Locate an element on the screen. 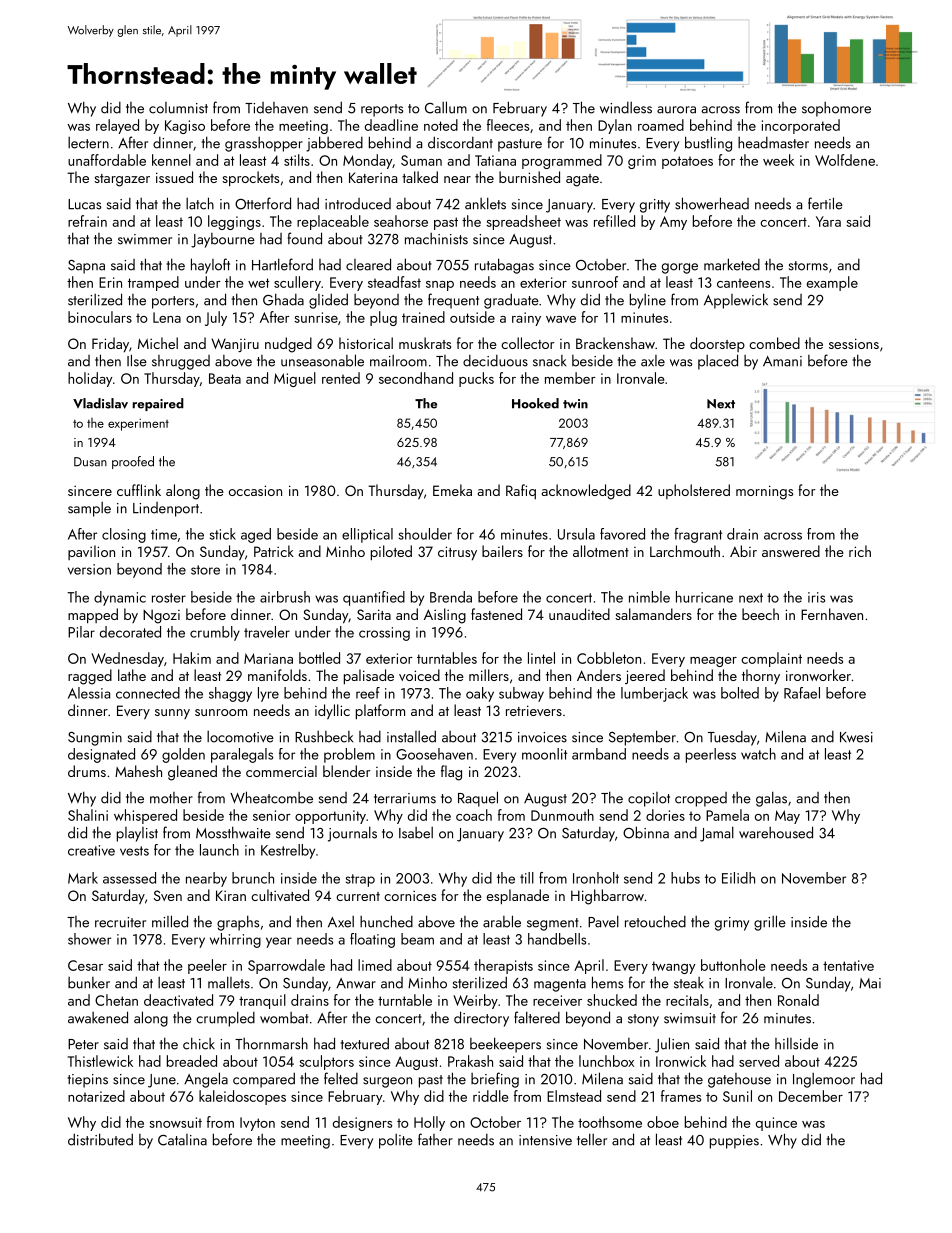 This screenshot has height=1233, width=952. Chetan is located at coordinates (116, 1000).
